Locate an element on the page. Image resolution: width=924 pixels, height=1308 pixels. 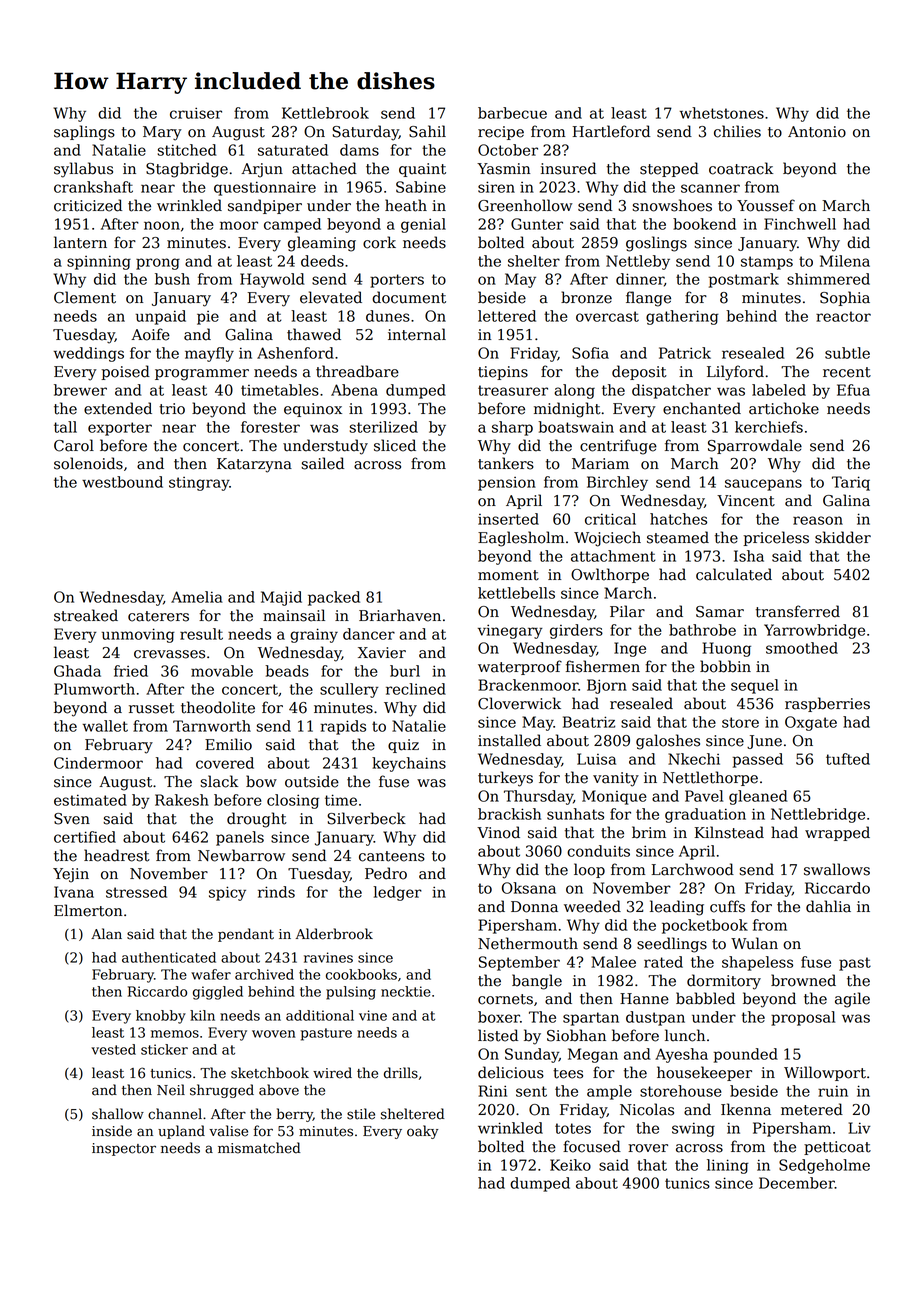
genial is located at coordinates (423, 225).
